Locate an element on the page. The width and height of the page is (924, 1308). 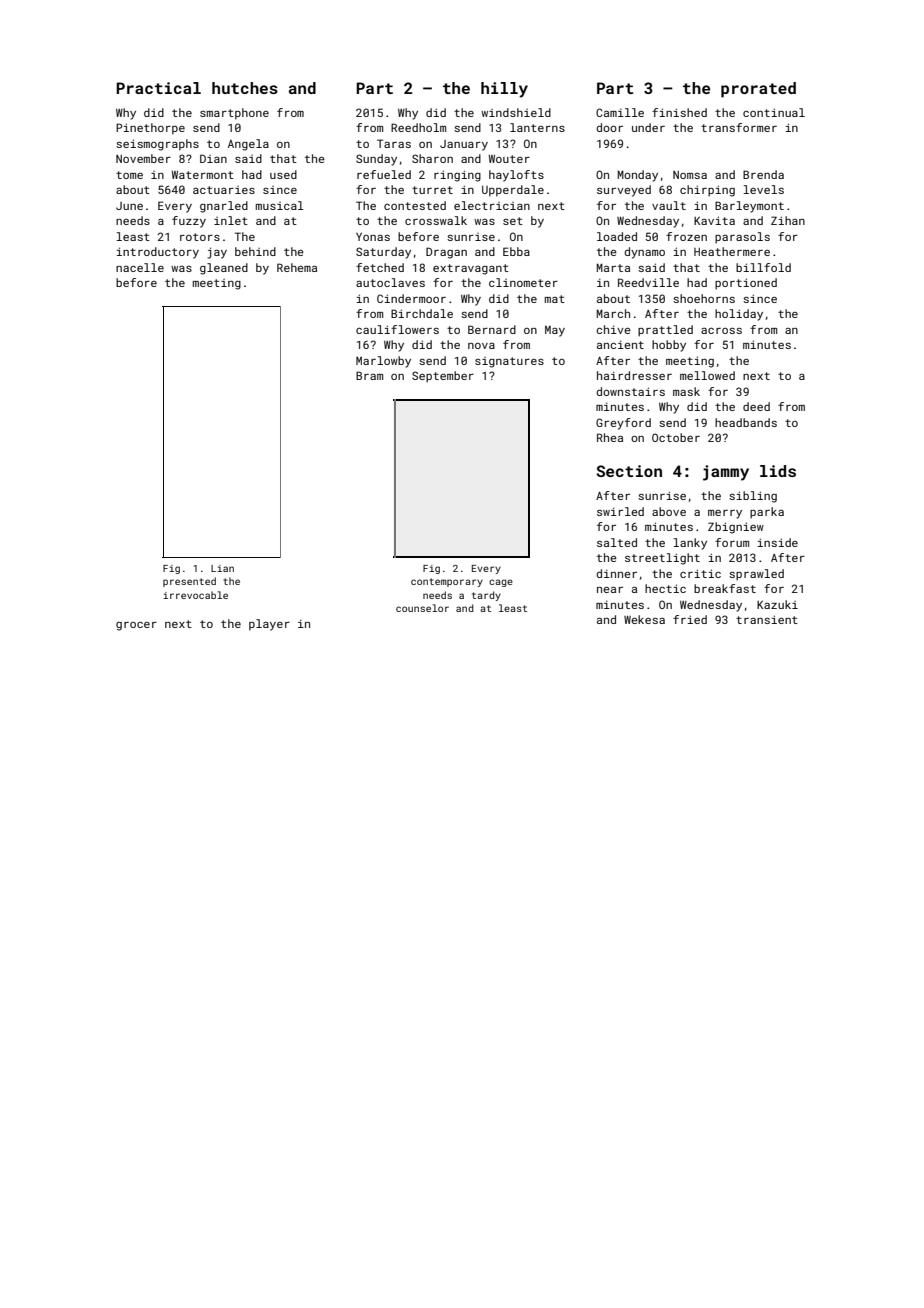
prorated is located at coordinates (758, 90).
